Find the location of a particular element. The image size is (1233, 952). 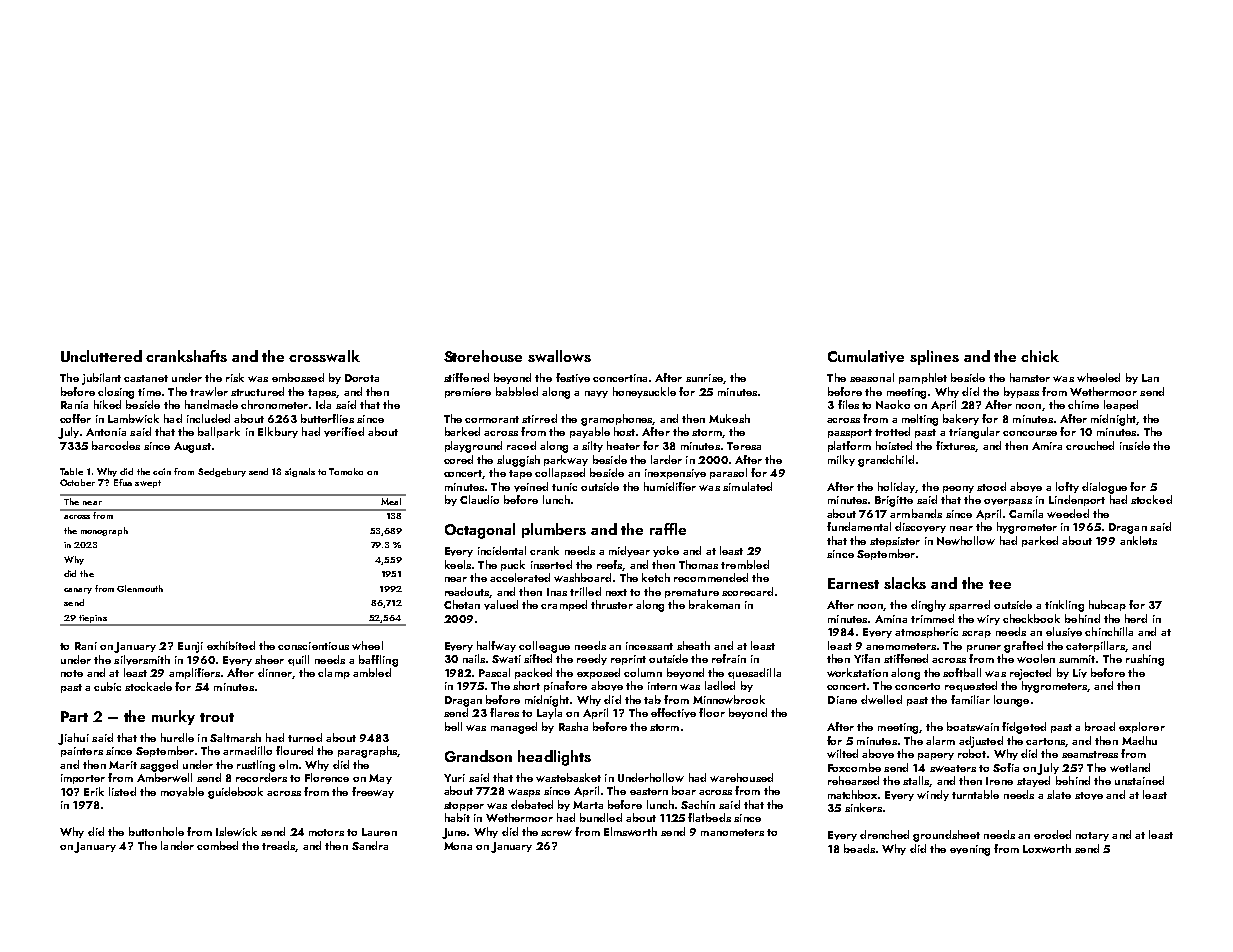

summit is located at coordinates (1077, 659).
